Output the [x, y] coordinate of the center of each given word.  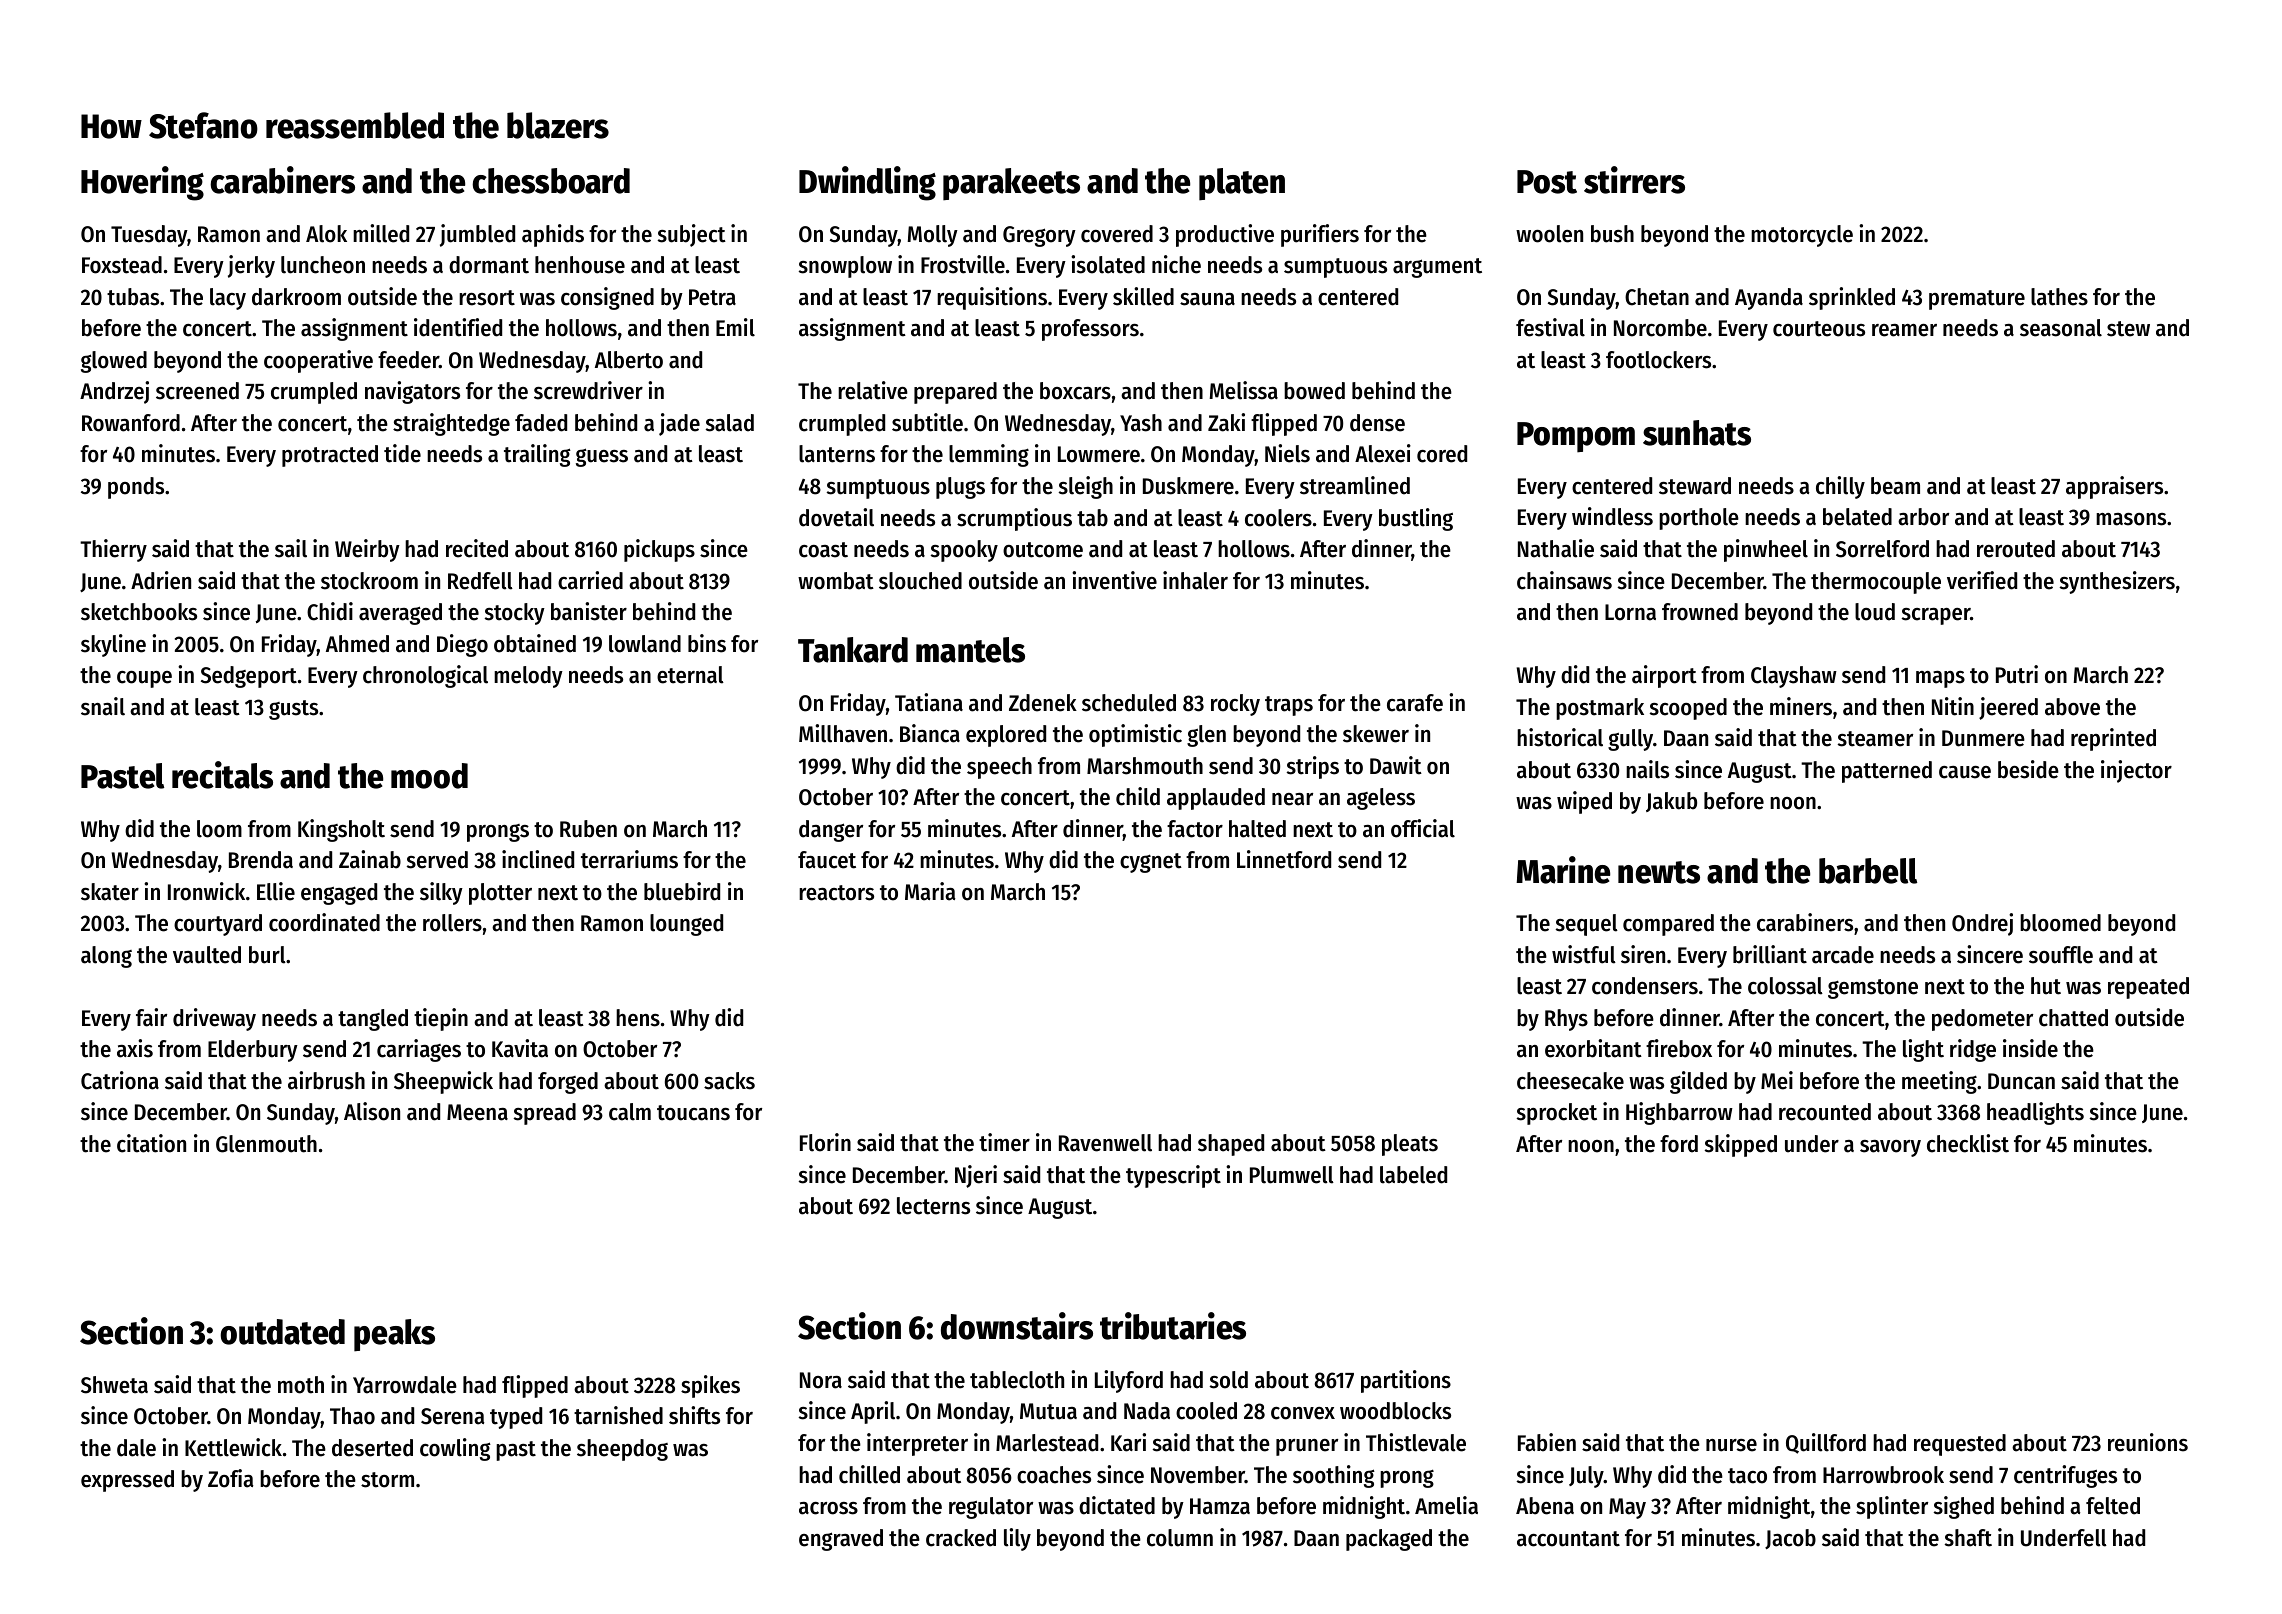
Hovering [142, 183]
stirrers [1634, 180]
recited [477, 548]
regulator [991, 1508]
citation [151, 1143]
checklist [1968, 1143]
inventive [1114, 580]
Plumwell [1292, 1175]
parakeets [1011, 184]
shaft [1968, 1538]
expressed [127, 1481]
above [2072, 707]
